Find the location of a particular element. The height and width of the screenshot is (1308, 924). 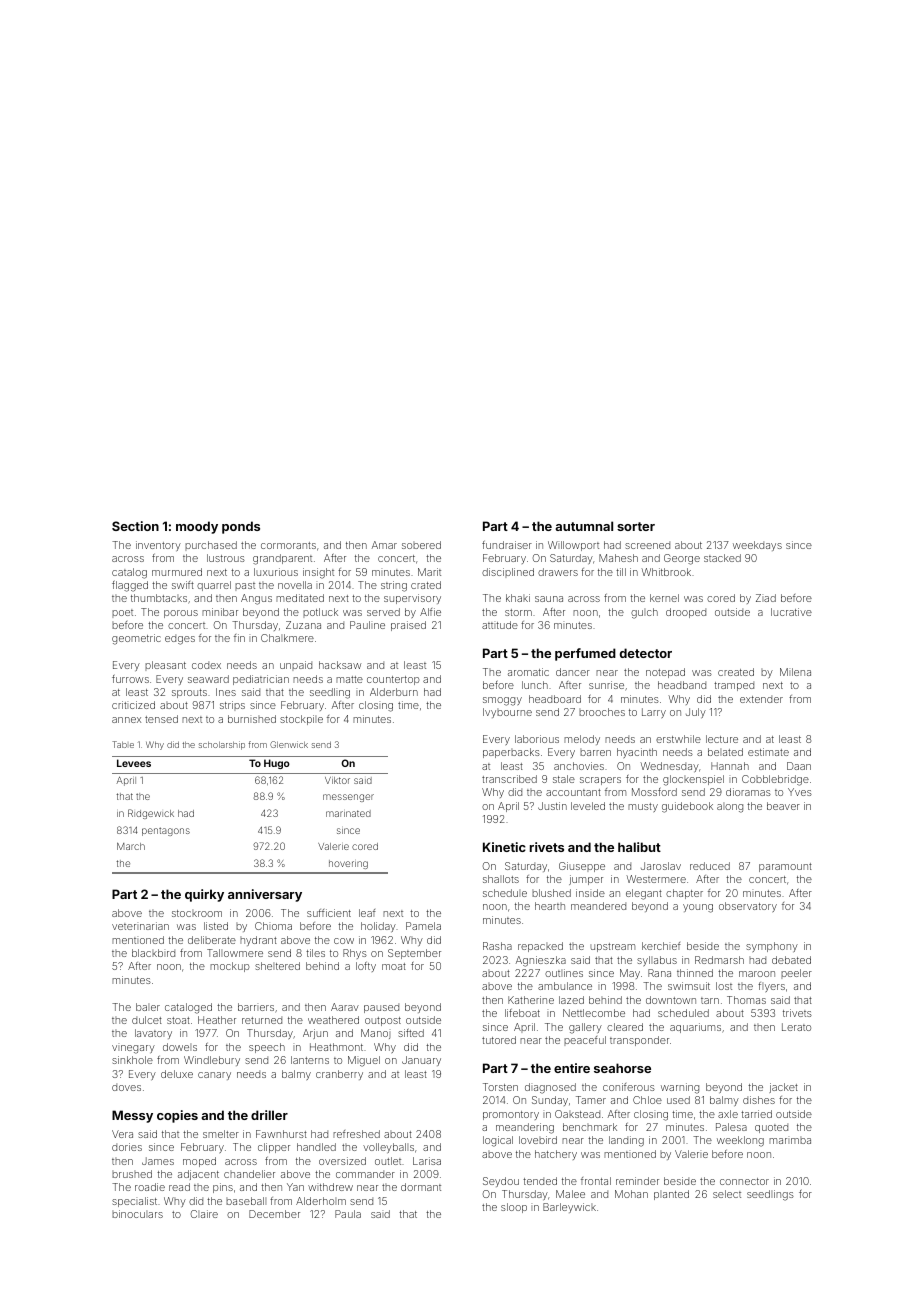

Larisa is located at coordinates (427, 1161).
